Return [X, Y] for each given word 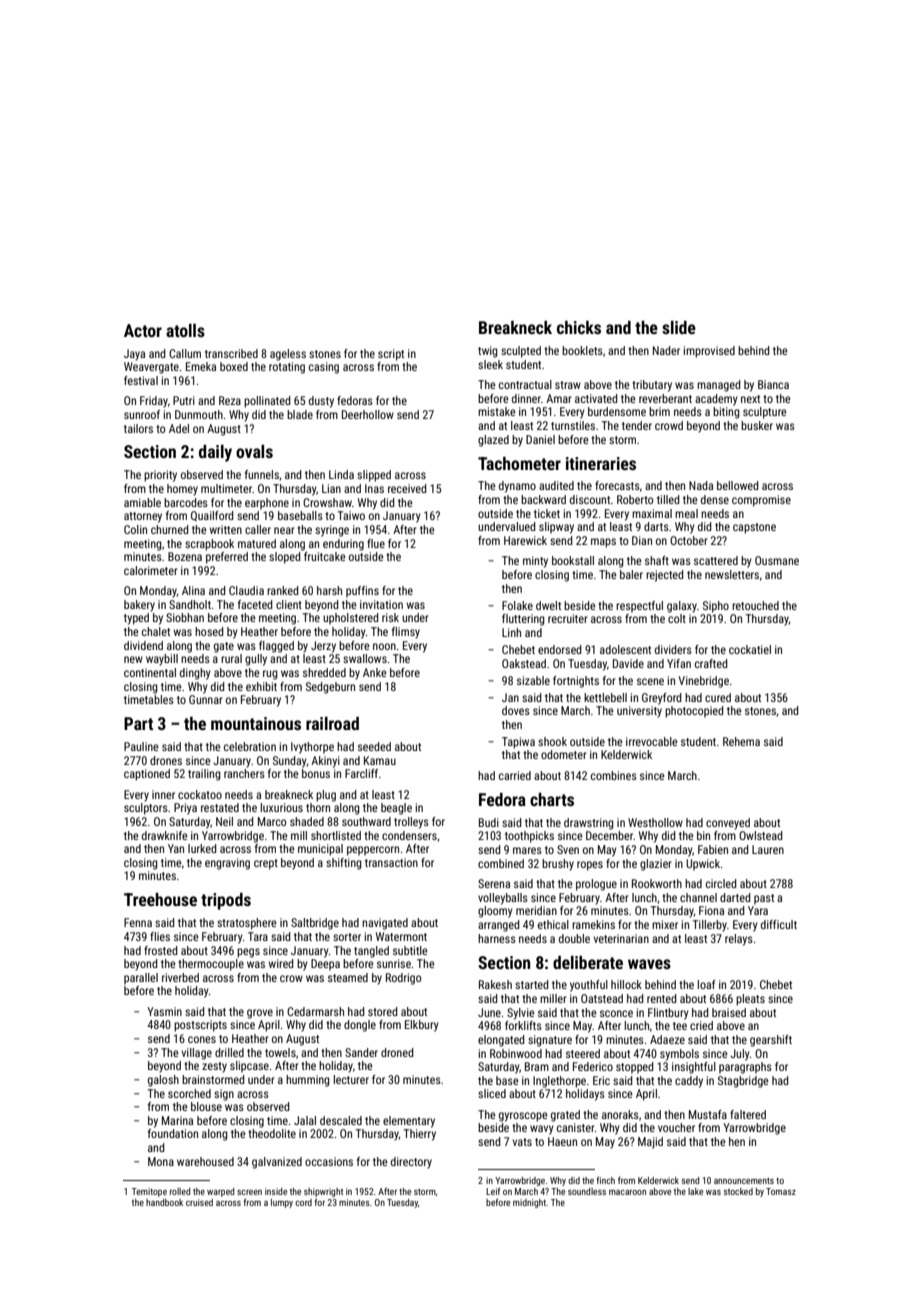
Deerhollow [368, 414]
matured [257, 543]
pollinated [267, 402]
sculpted [521, 352]
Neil [224, 821]
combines [614, 775]
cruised [199, 1202]
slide [679, 327]
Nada [701, 485]
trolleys [411, 823]
